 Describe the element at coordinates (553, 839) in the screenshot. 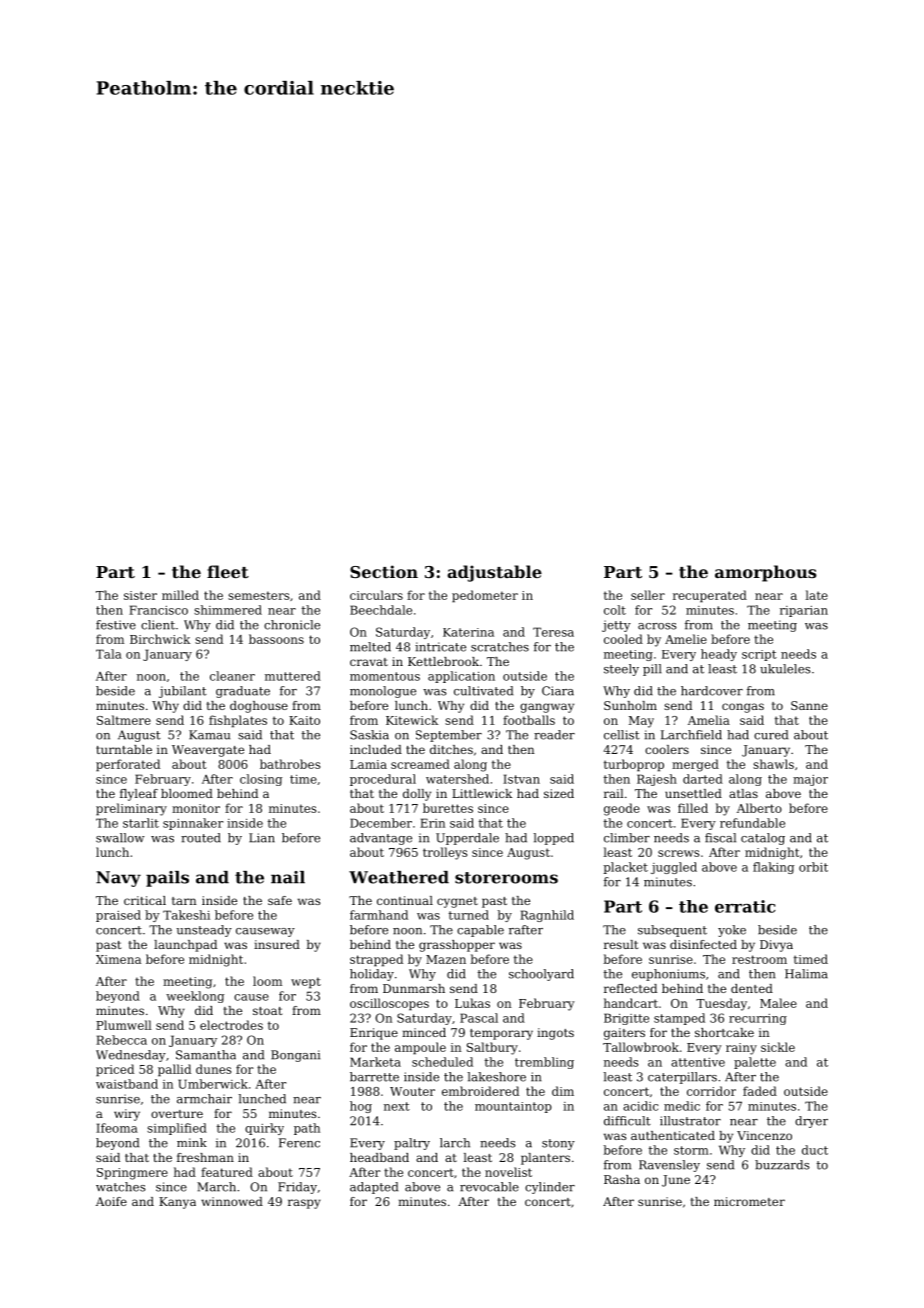

I see `lopped` at that location.
